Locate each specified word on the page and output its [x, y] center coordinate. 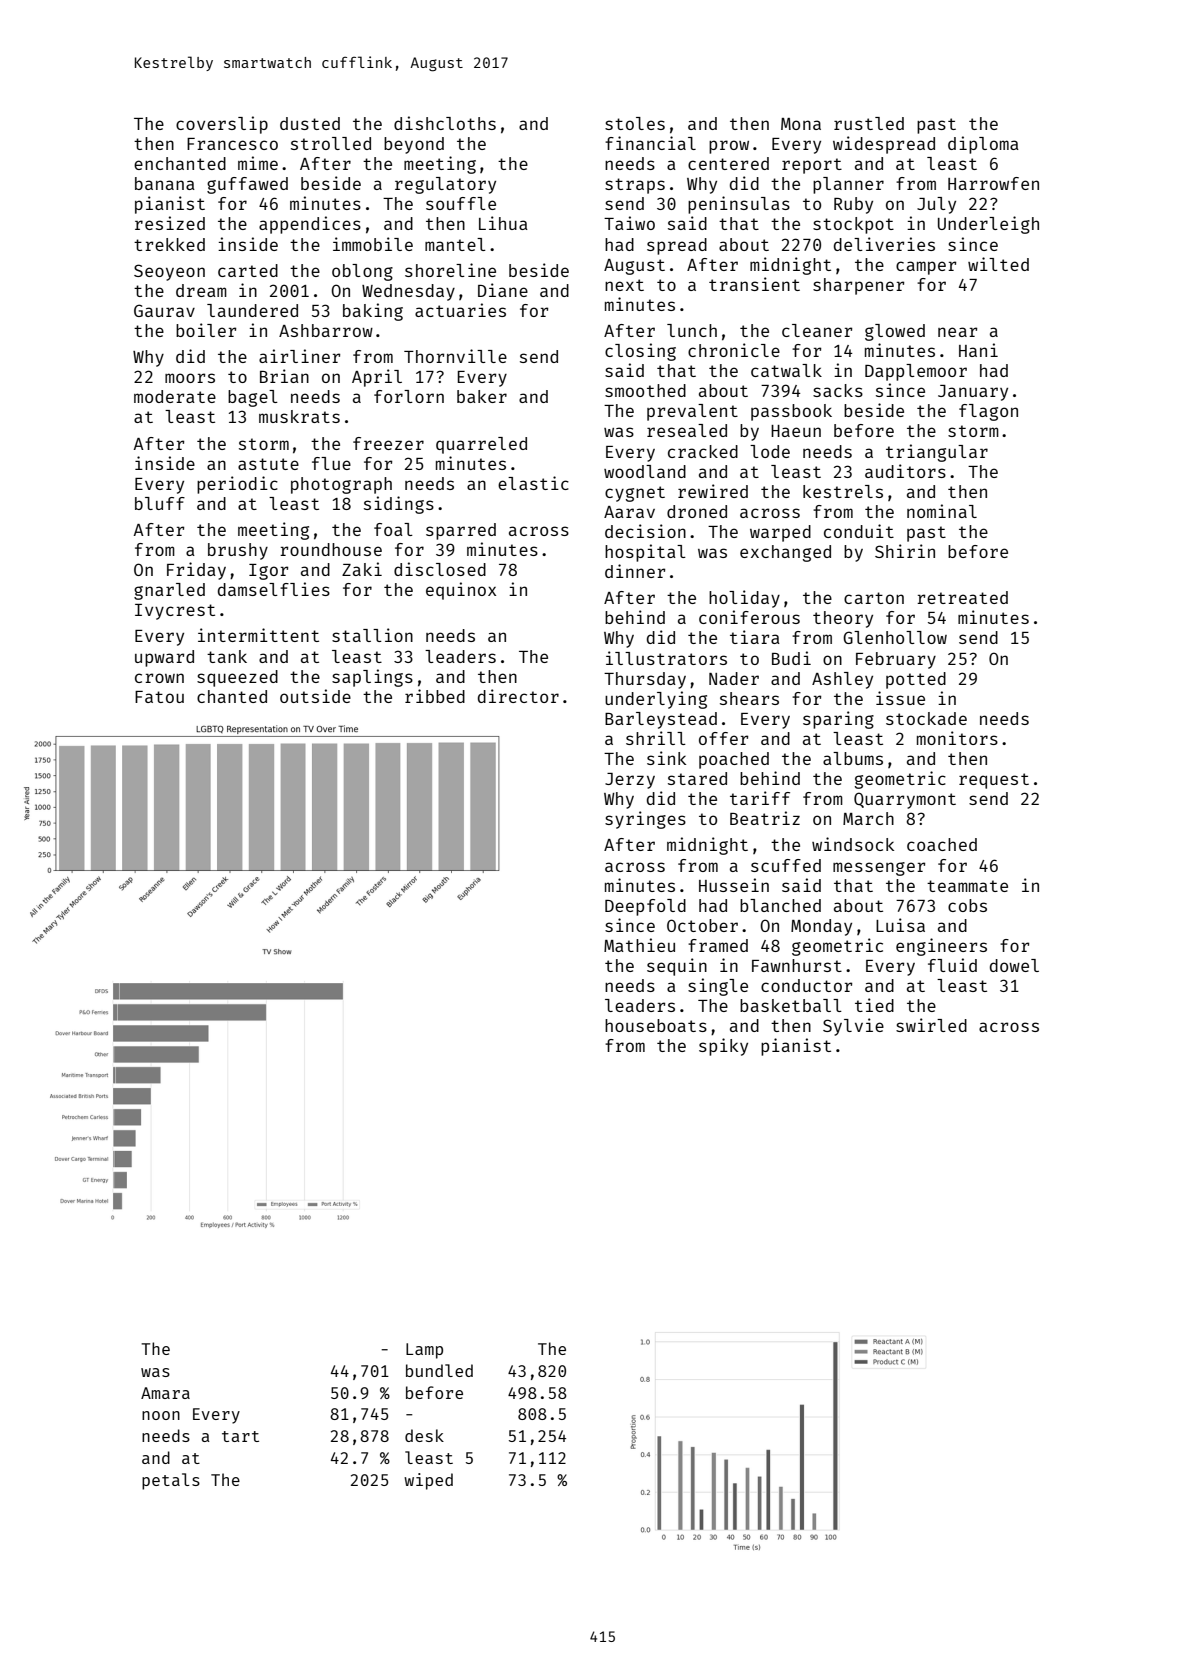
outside [315, 696]
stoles [635, 123]
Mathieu [639, 945]
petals [171, 1481]
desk [424, 1435]
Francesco [232, 144]
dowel [1014, 965]
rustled [869, 123]
